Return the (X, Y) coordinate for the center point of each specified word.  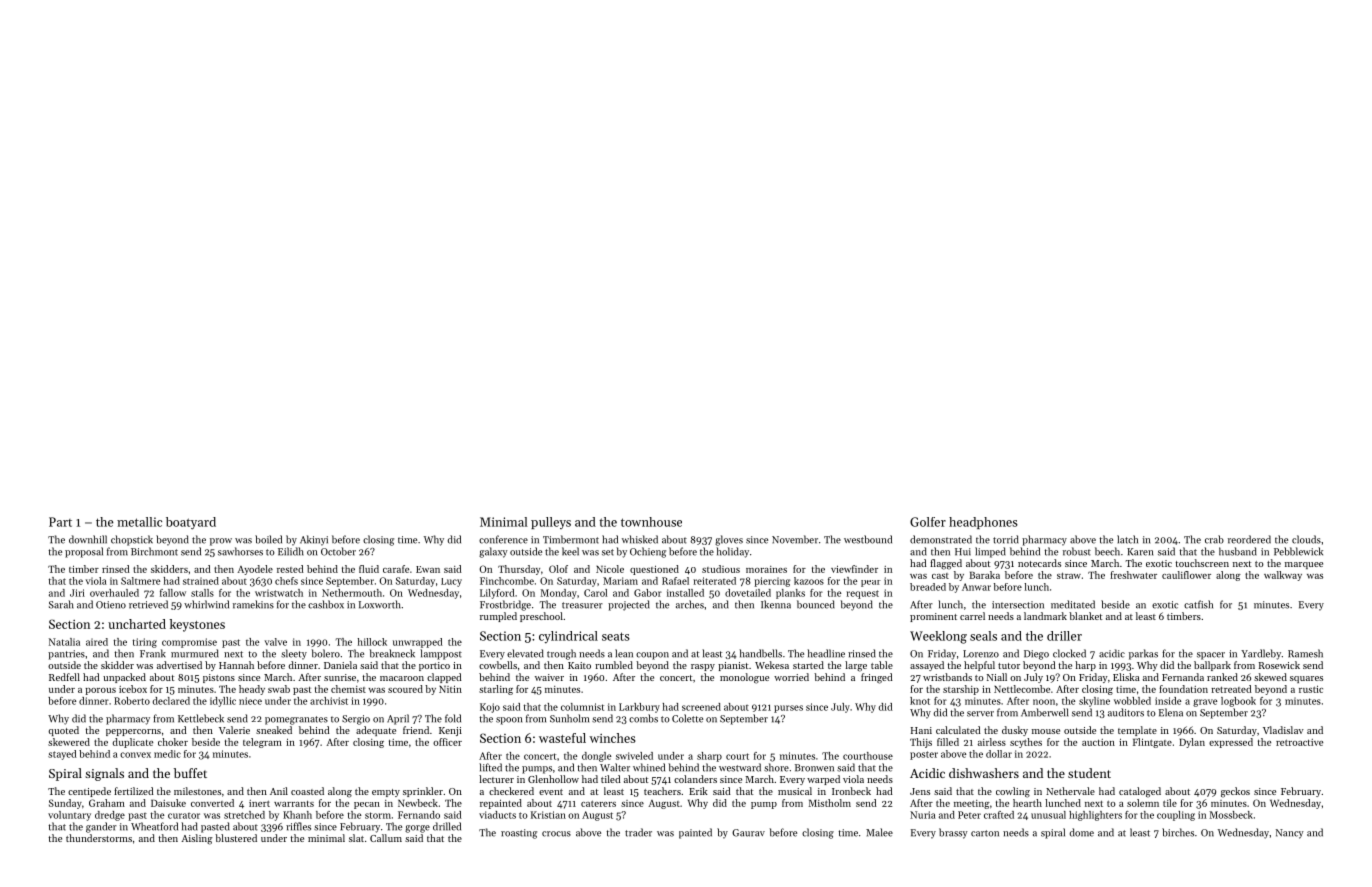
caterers (598, 804)
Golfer (928, 522)
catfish (1198, 604)
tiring (145, 643)
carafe (396, 569)
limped (990, 552)
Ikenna (776, 604)
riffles (298, 826)
